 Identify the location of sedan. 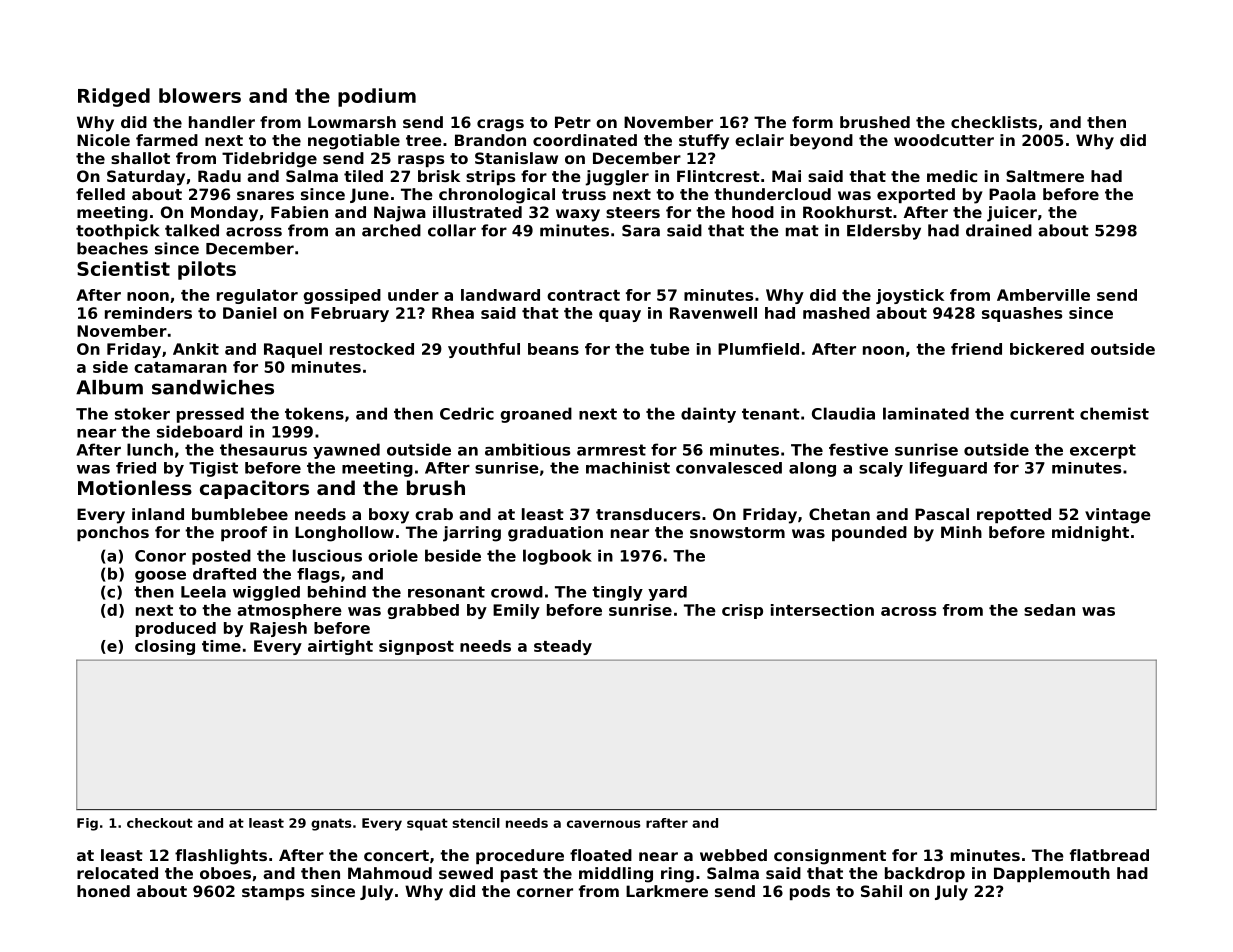
(1049, 610).
